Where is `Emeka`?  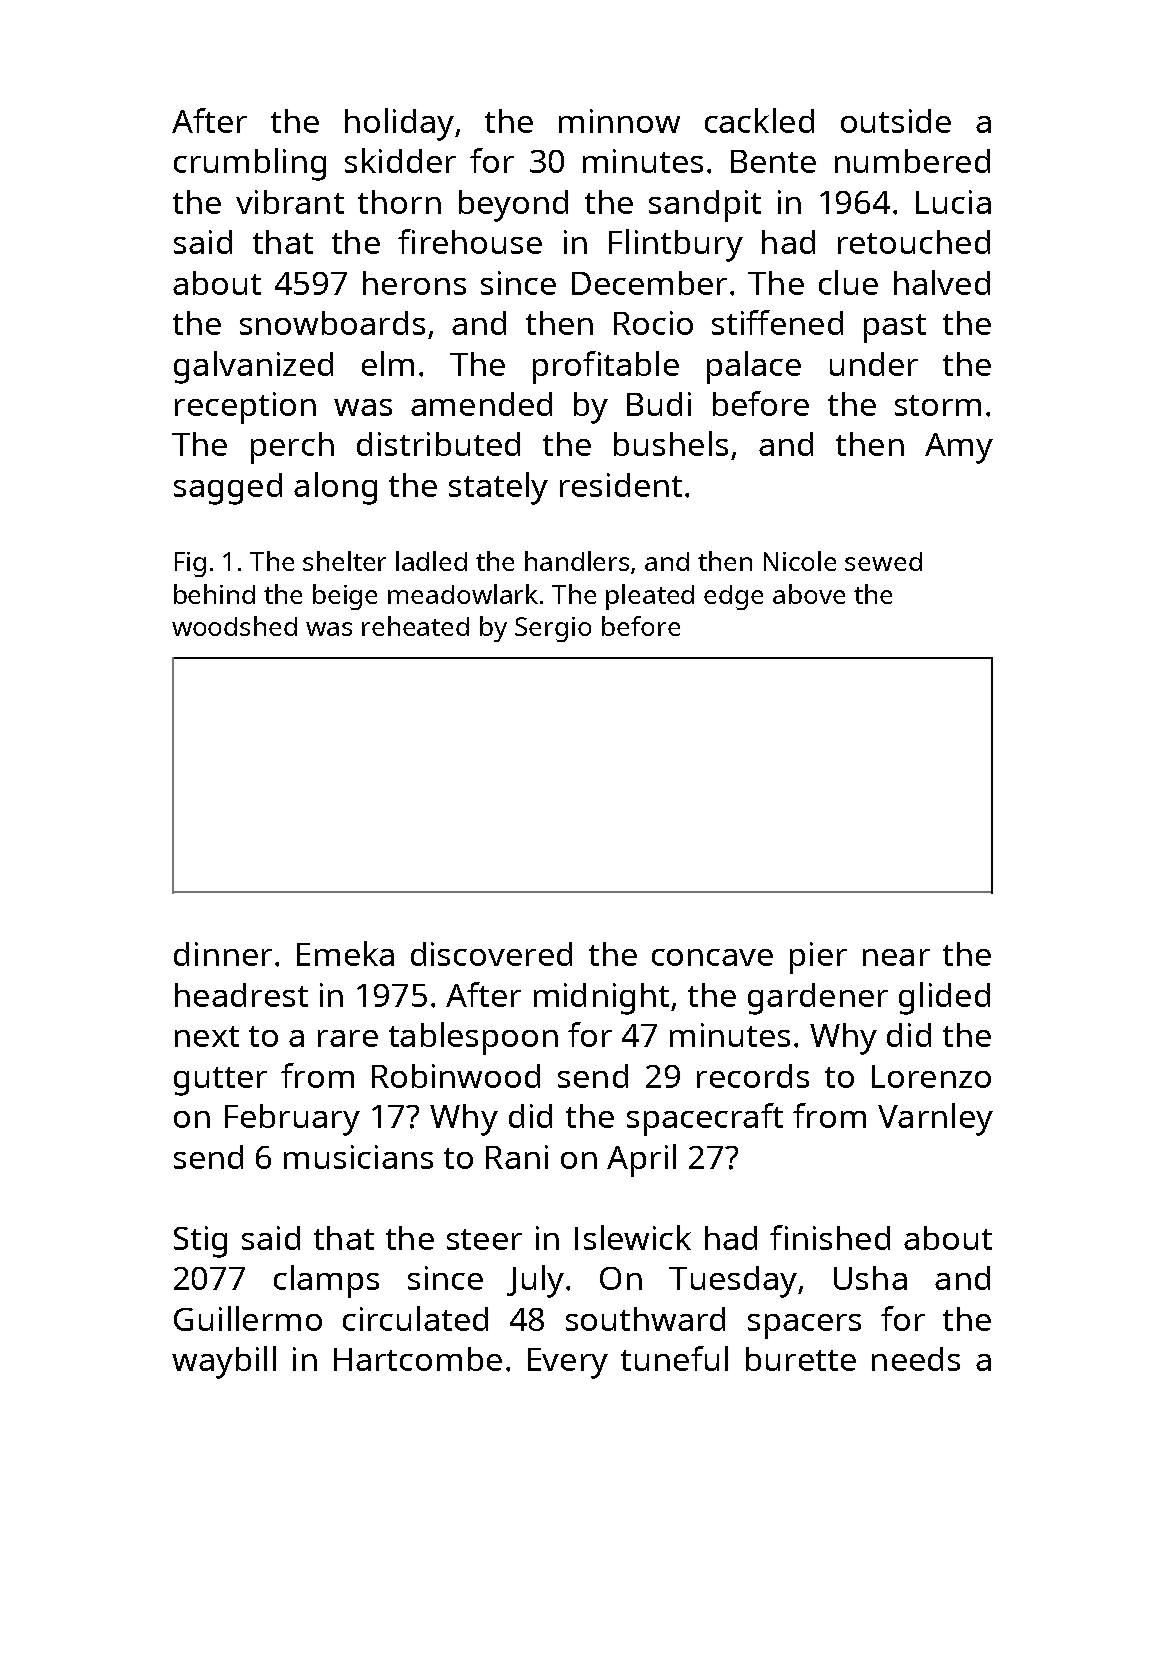
Emeka is located at coordinates (345, 953).
